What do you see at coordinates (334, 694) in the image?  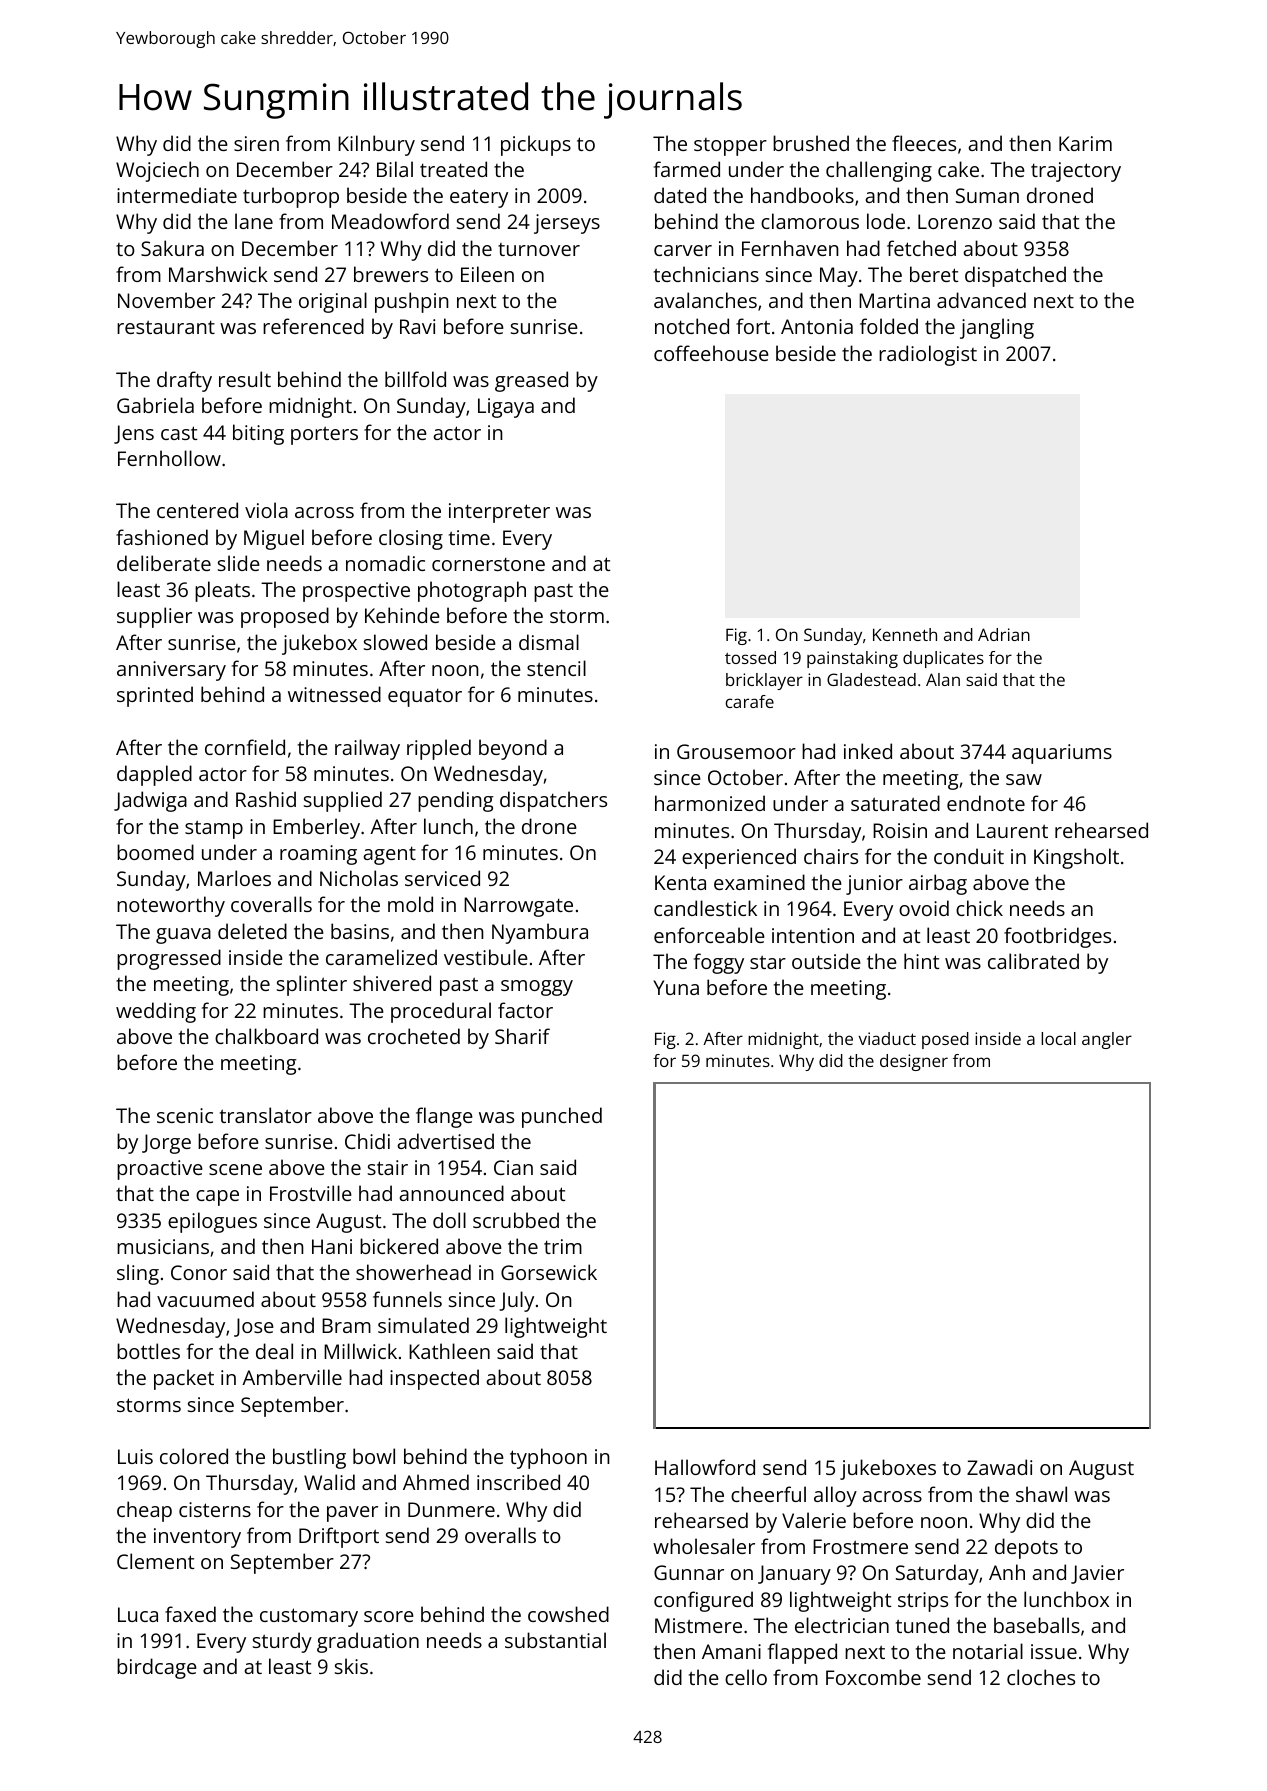 I see `witnessed` at bounding box center [334, 694].
